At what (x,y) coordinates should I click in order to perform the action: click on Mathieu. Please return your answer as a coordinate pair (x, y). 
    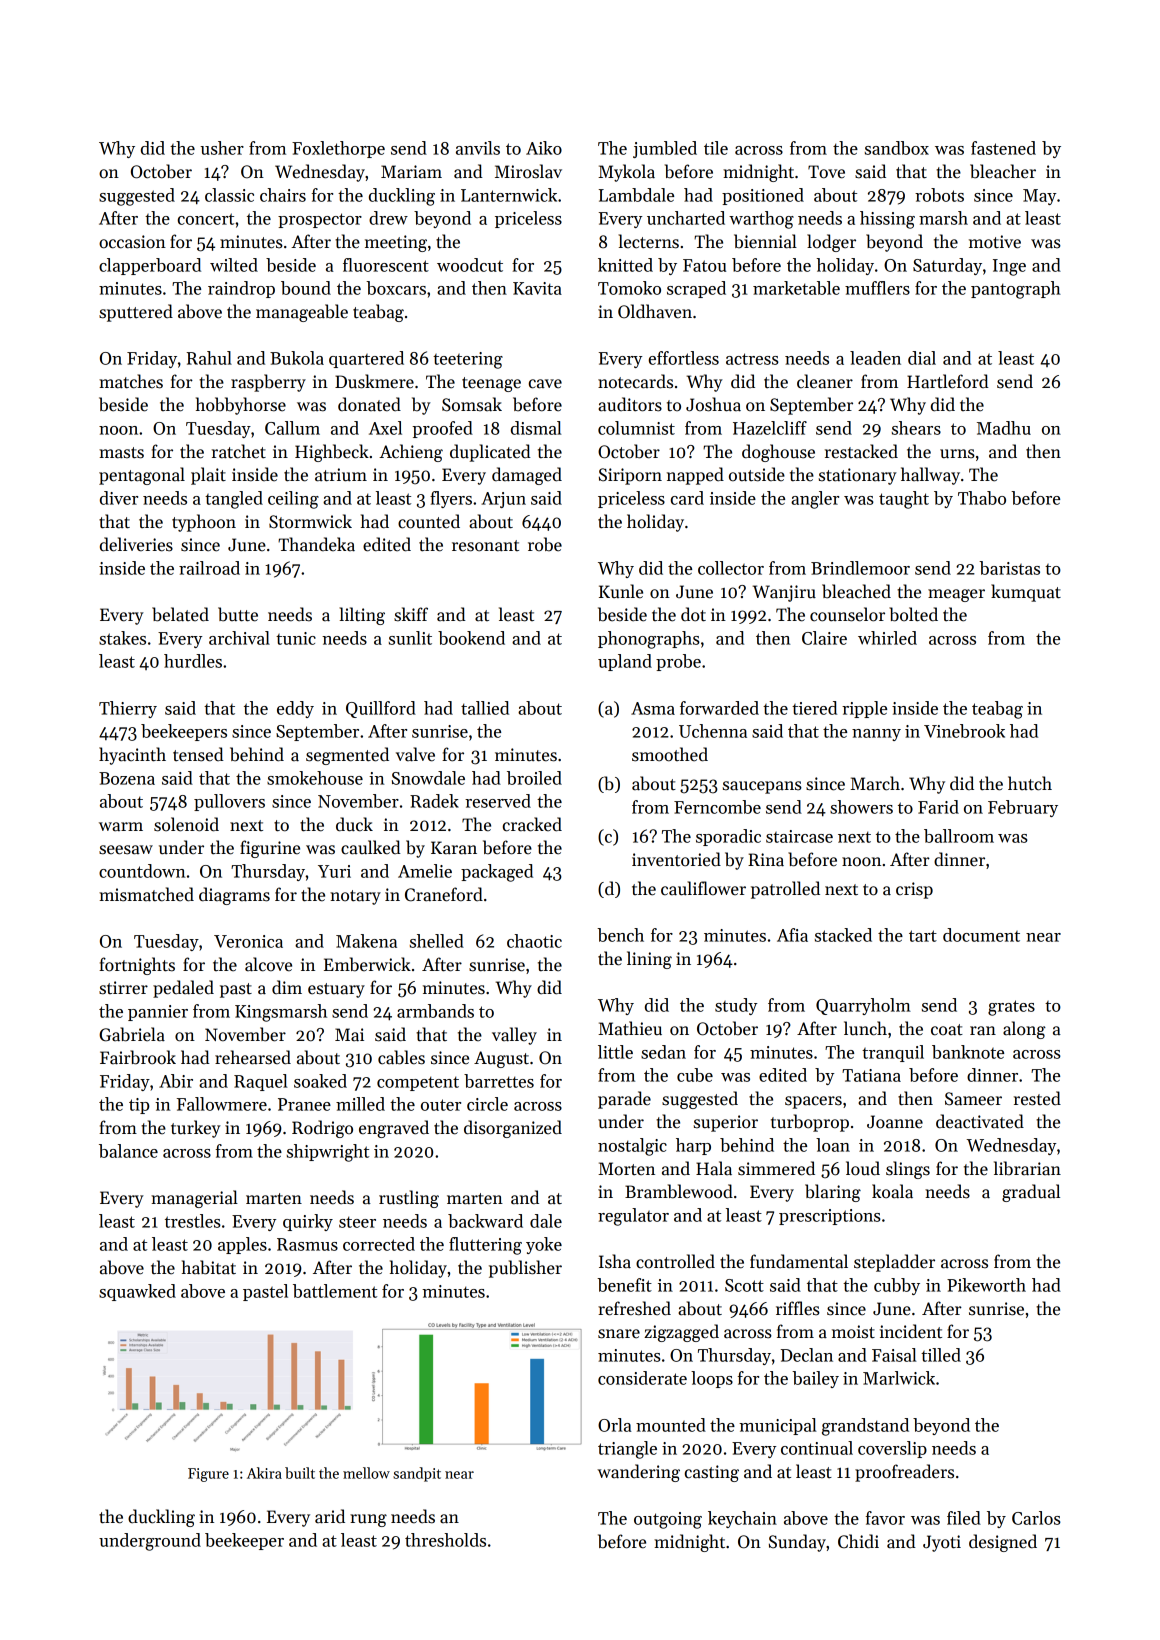
    Looking at the image, I should click on (630, 1028).
